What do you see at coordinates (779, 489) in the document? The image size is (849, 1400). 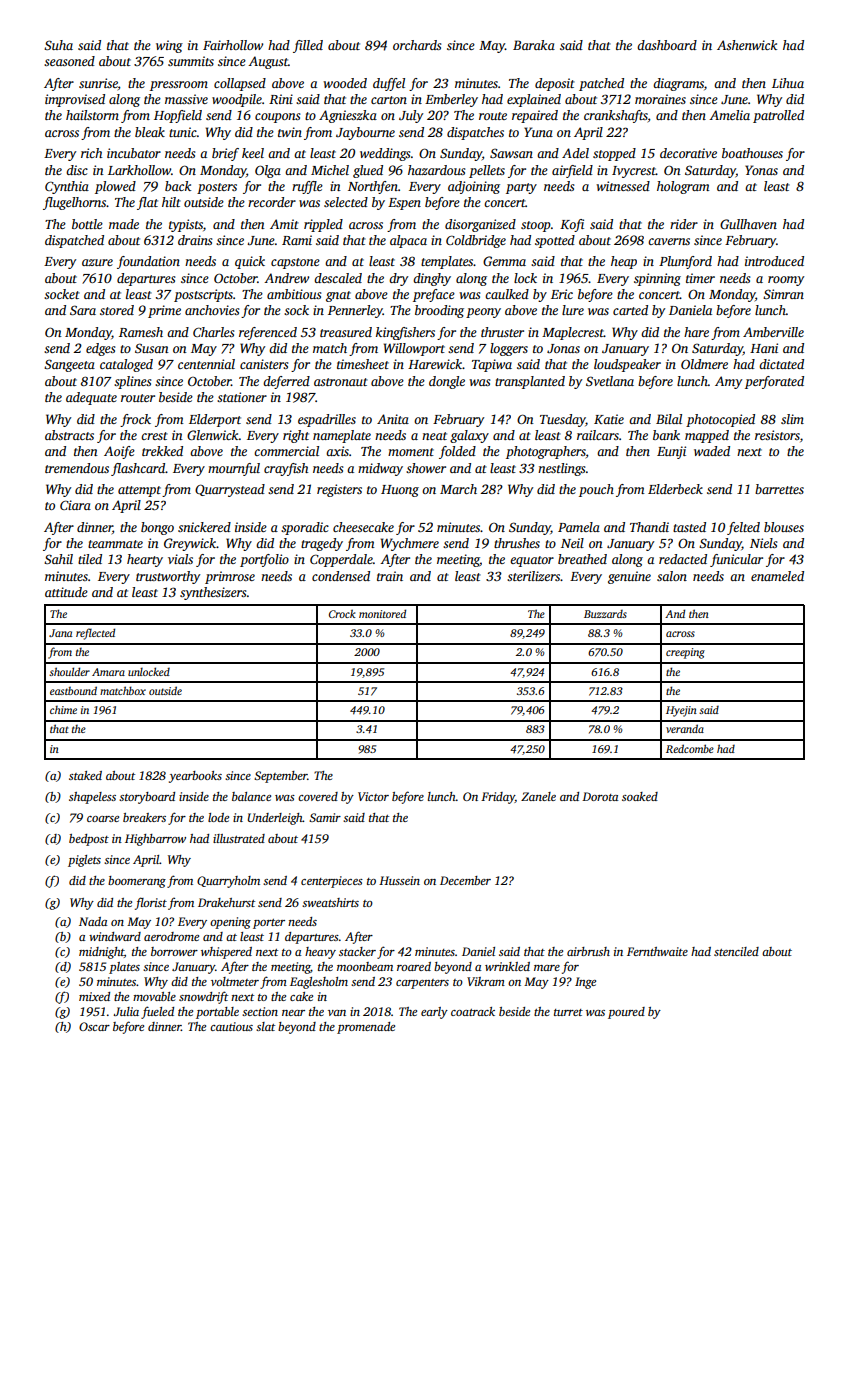 I see `barrettes` at bounding box center [779, 489].
